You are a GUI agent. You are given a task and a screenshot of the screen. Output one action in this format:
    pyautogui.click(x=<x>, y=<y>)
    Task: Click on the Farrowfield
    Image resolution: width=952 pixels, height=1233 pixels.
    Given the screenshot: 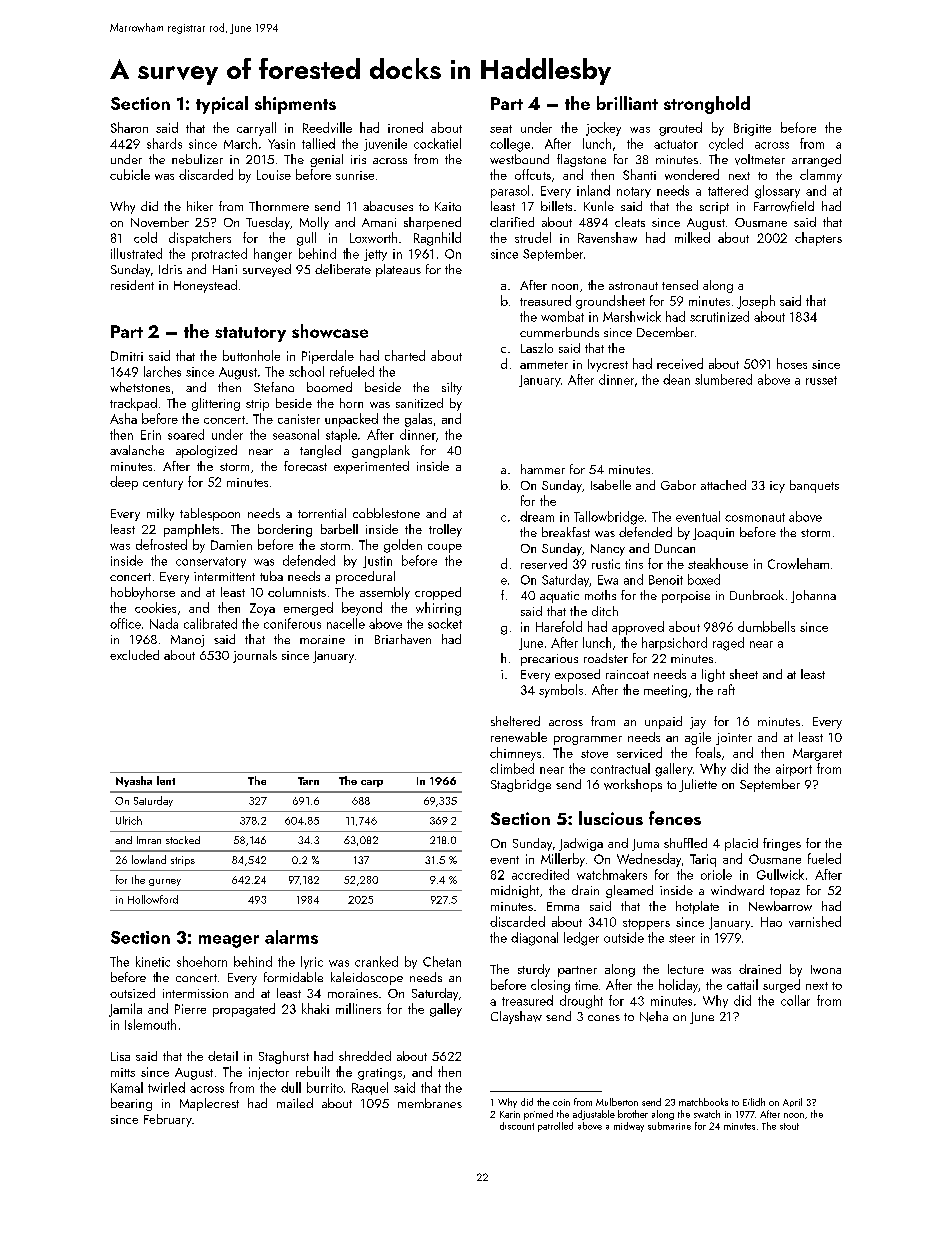 What is the action you would take?
    pyautogui.click(x=784, y=206)
